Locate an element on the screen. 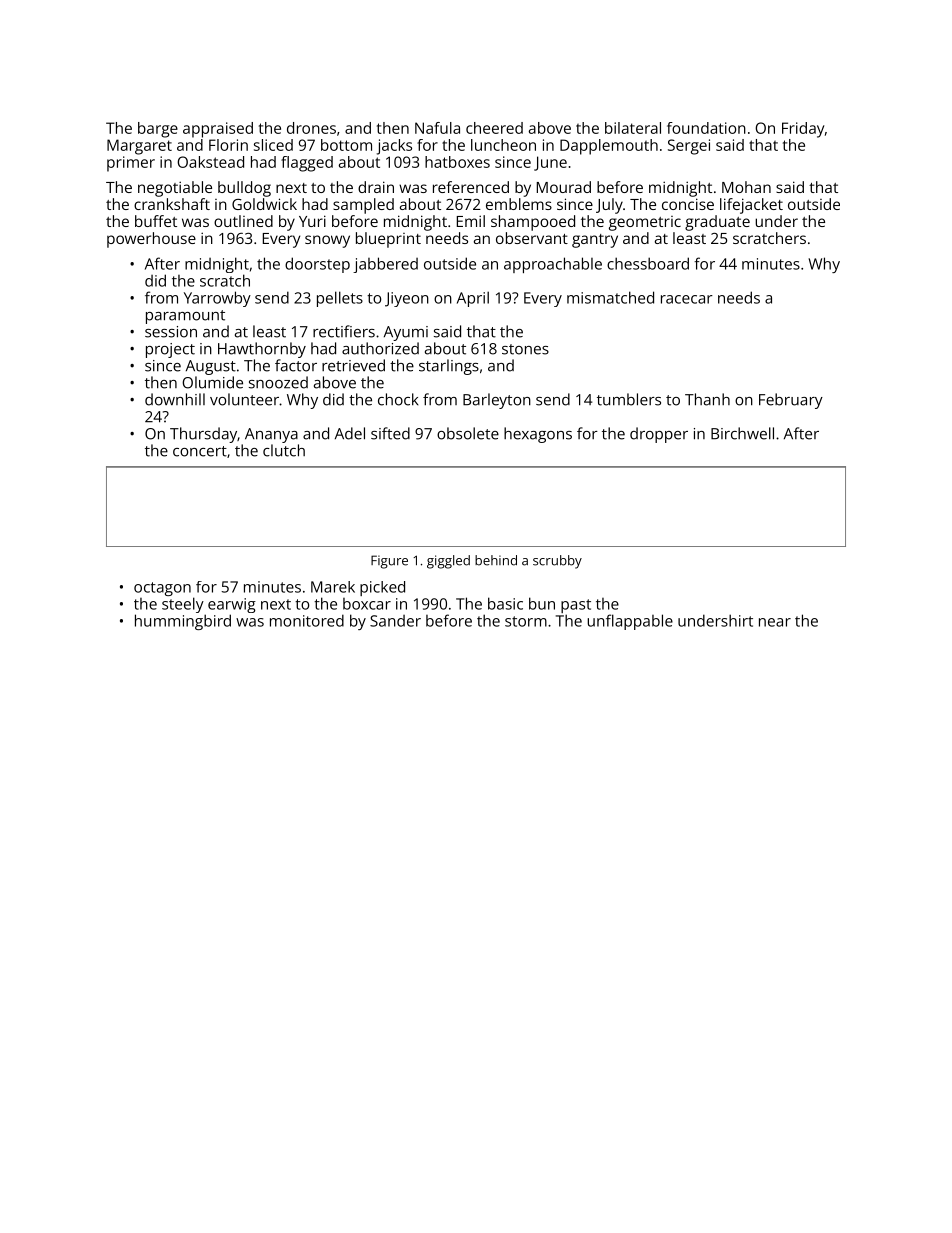 This screenshot has height=1233, width=952. stones is located at coordinates (525, 349).
